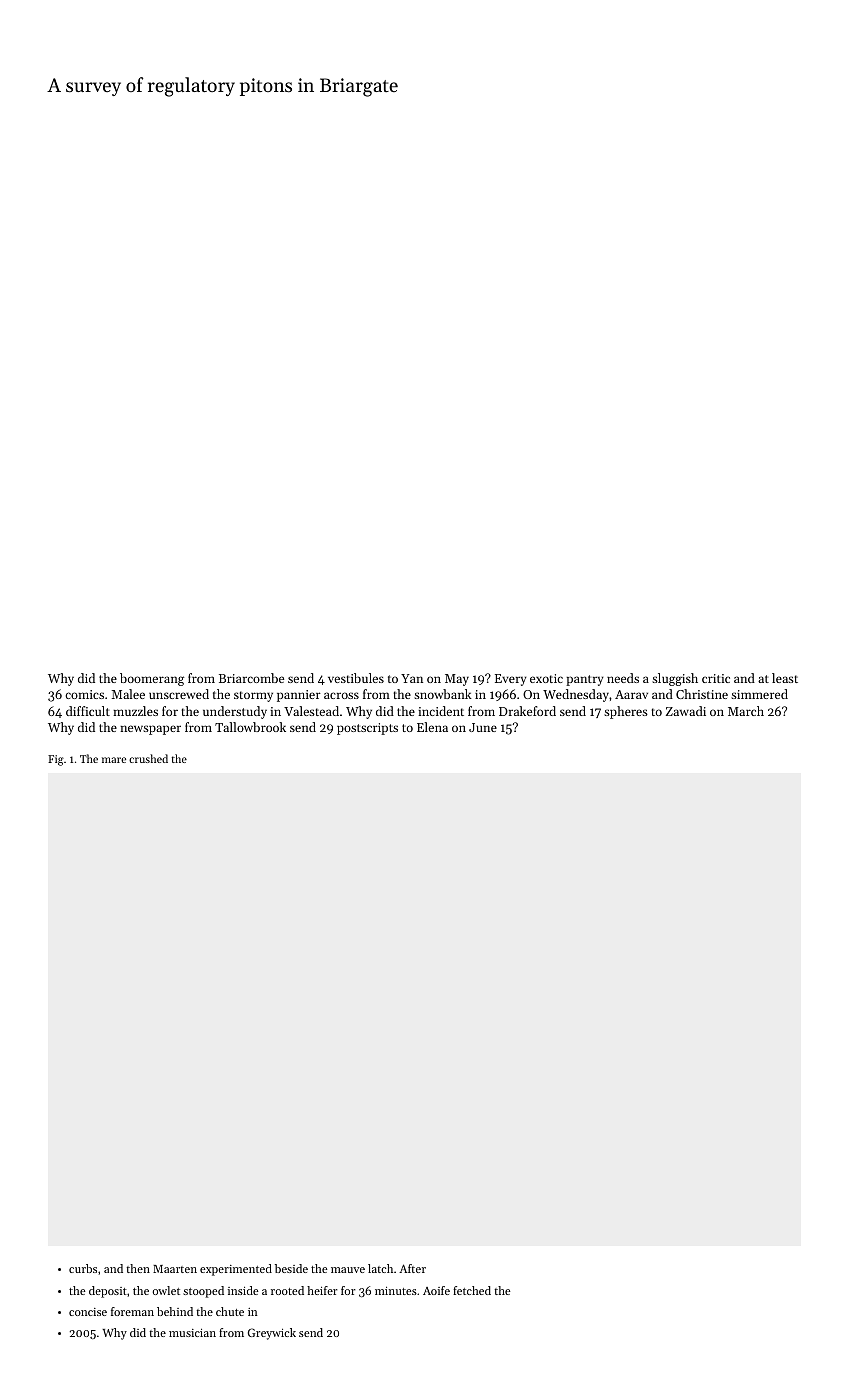  What do you see at coordinates (272, 1334) in the image?
I see `Greywick` at bounding box center [272, 1334].
